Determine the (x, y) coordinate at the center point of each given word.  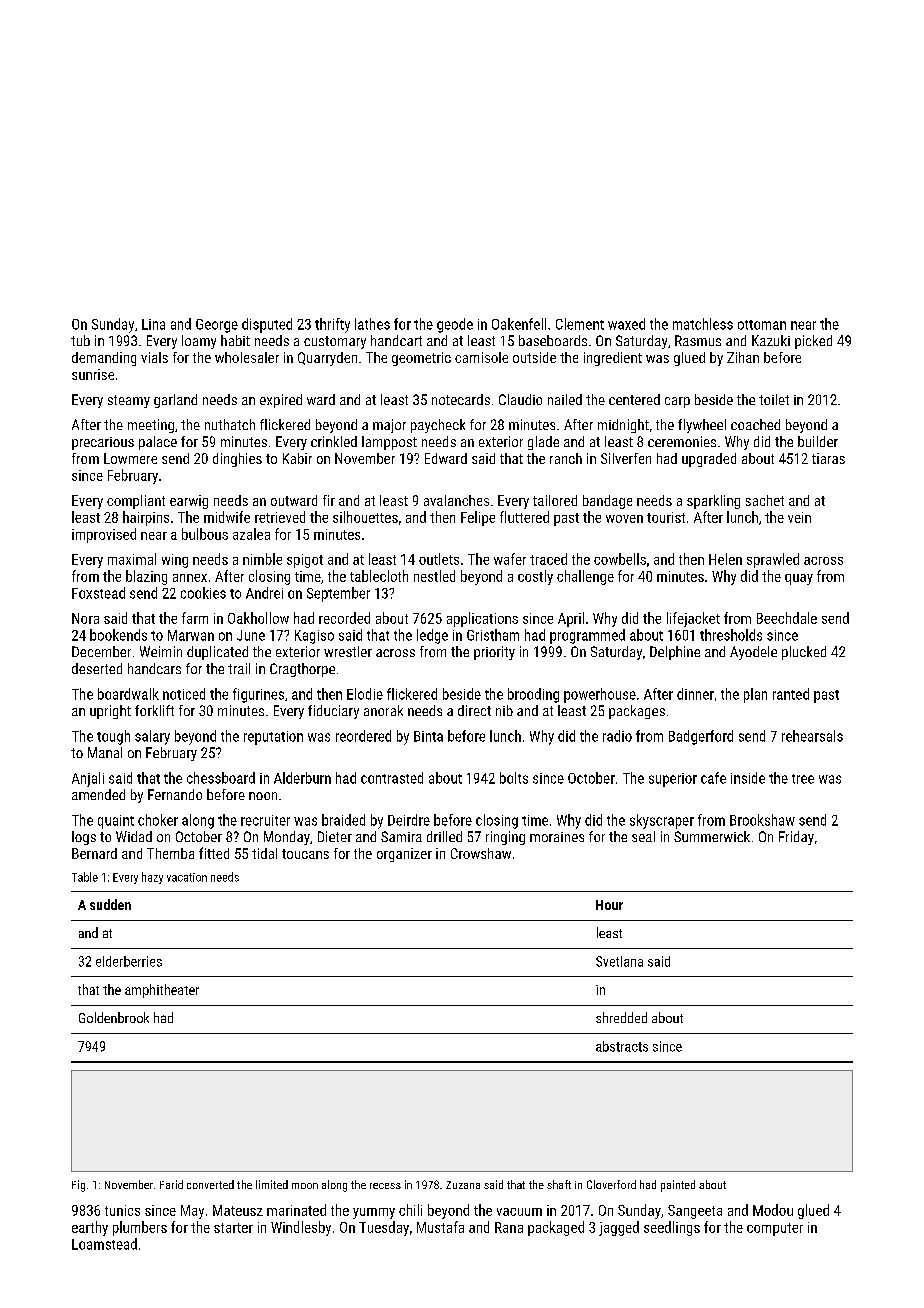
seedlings (672, 1228)
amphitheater (162, 991)
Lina (153, 324)
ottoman (762, 325)
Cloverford (611, 1184)
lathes (372, 324)
